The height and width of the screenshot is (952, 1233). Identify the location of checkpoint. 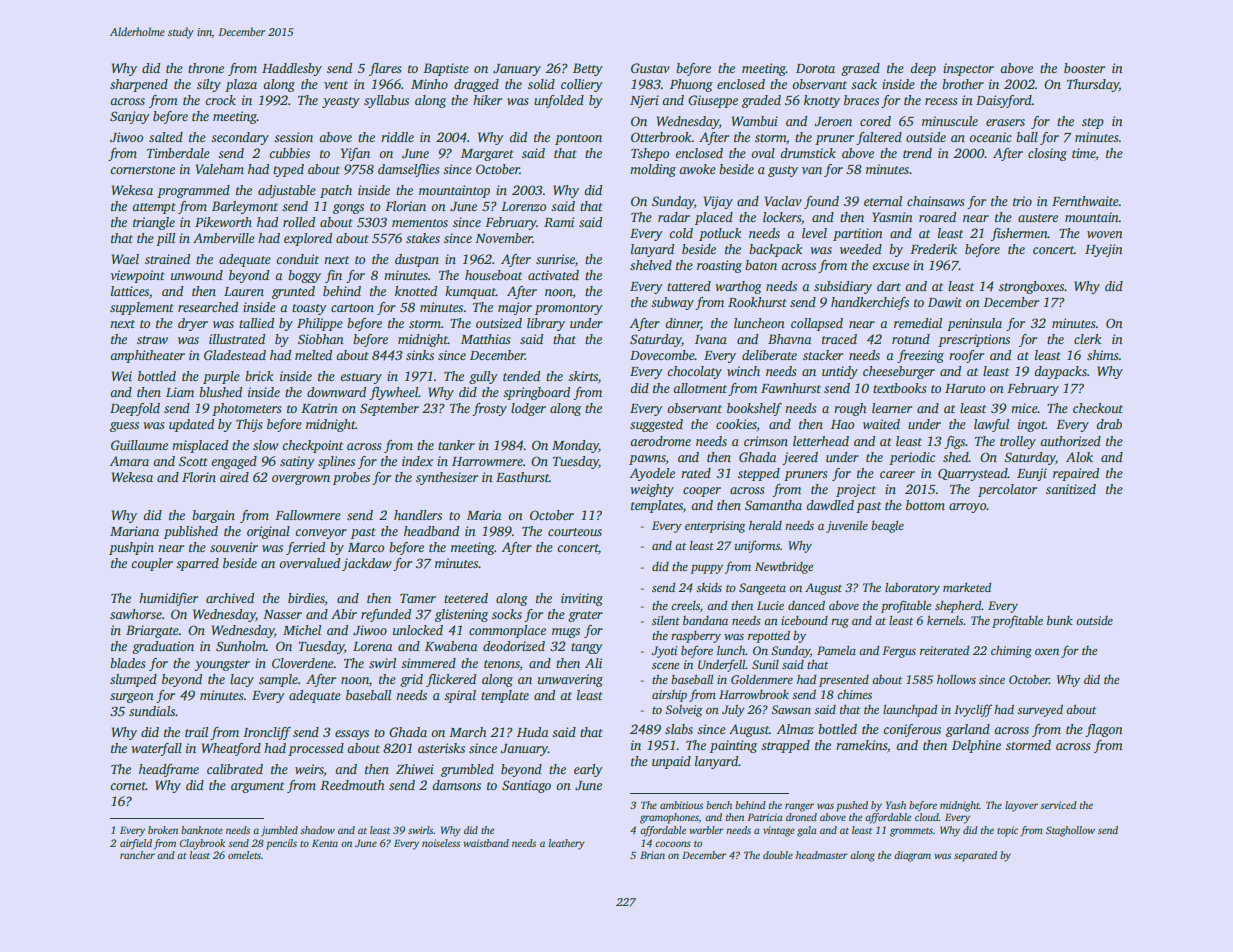
(312, 446).
